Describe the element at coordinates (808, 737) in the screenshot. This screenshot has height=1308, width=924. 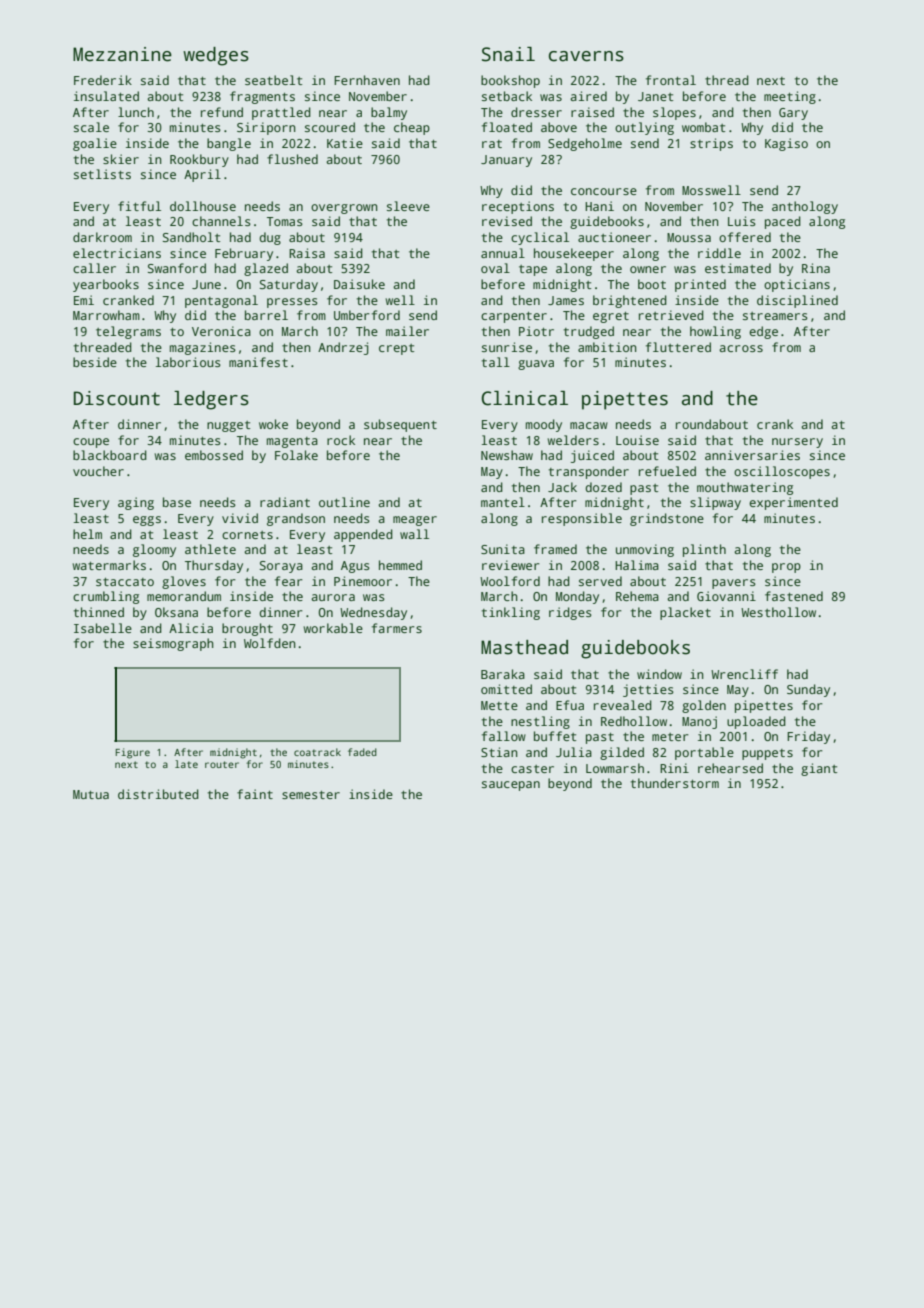
I see `Friday` at that location.
